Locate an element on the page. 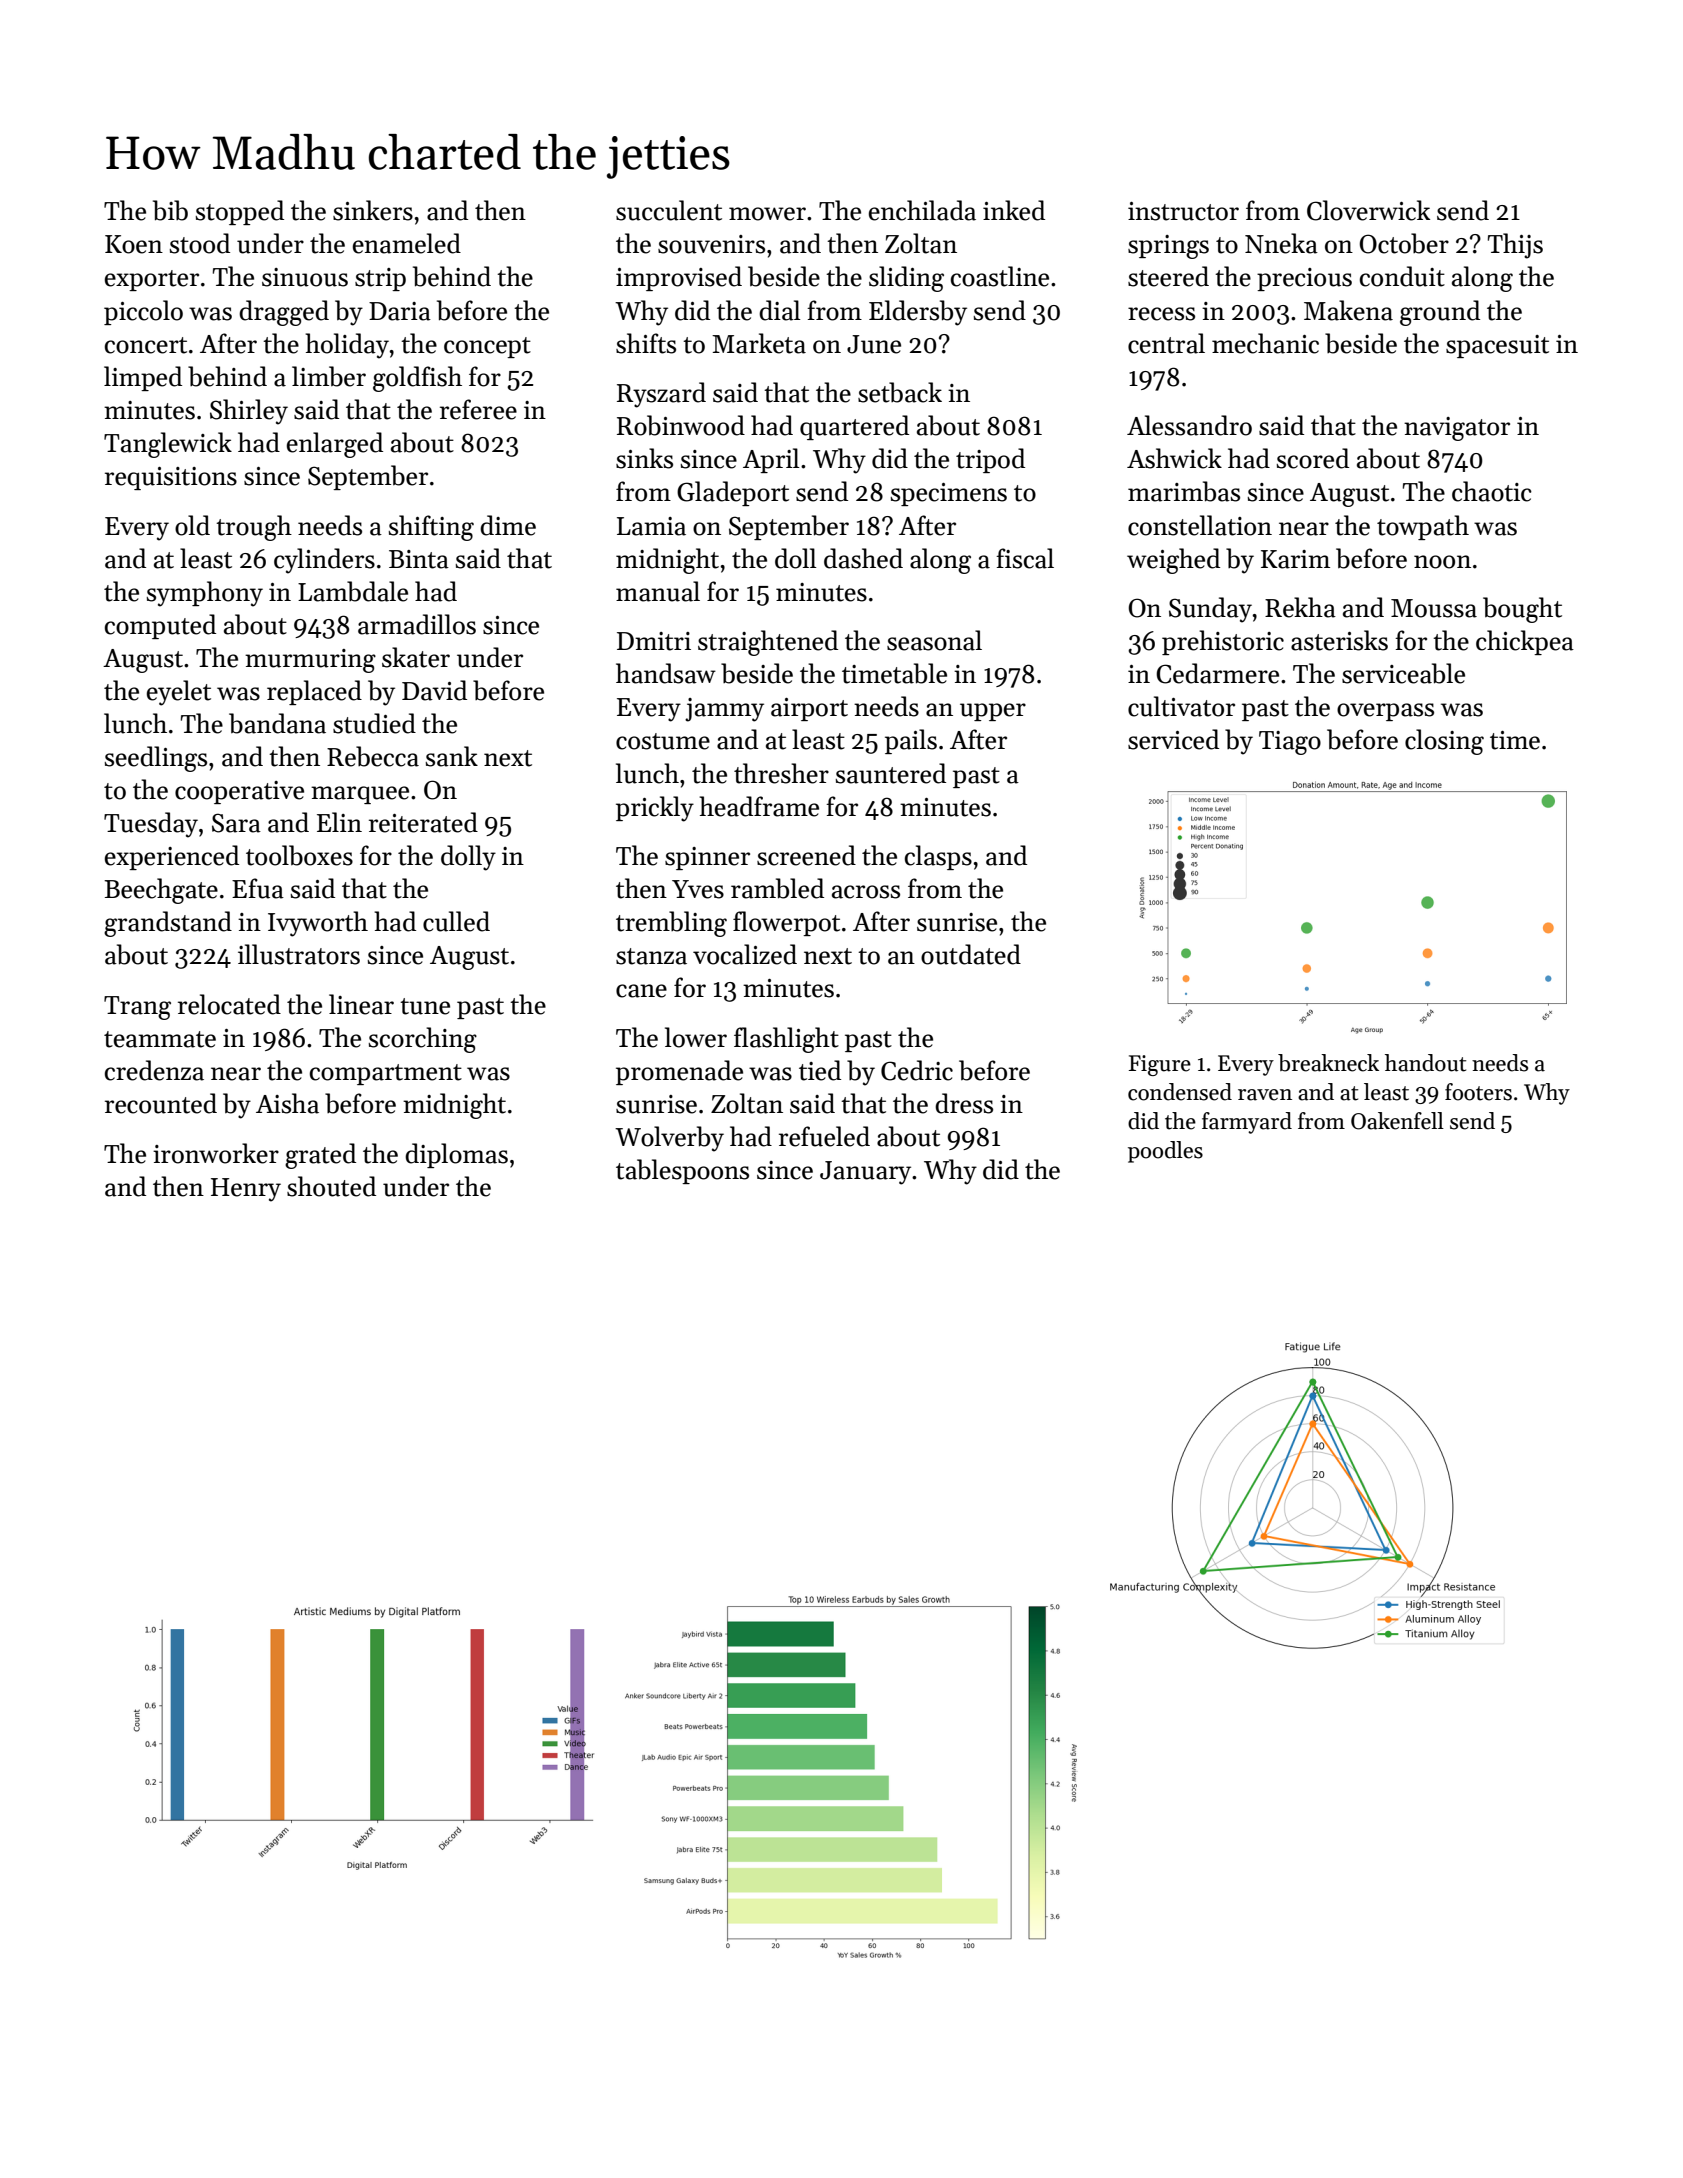  precious is located at coordinates (1304, 279).
